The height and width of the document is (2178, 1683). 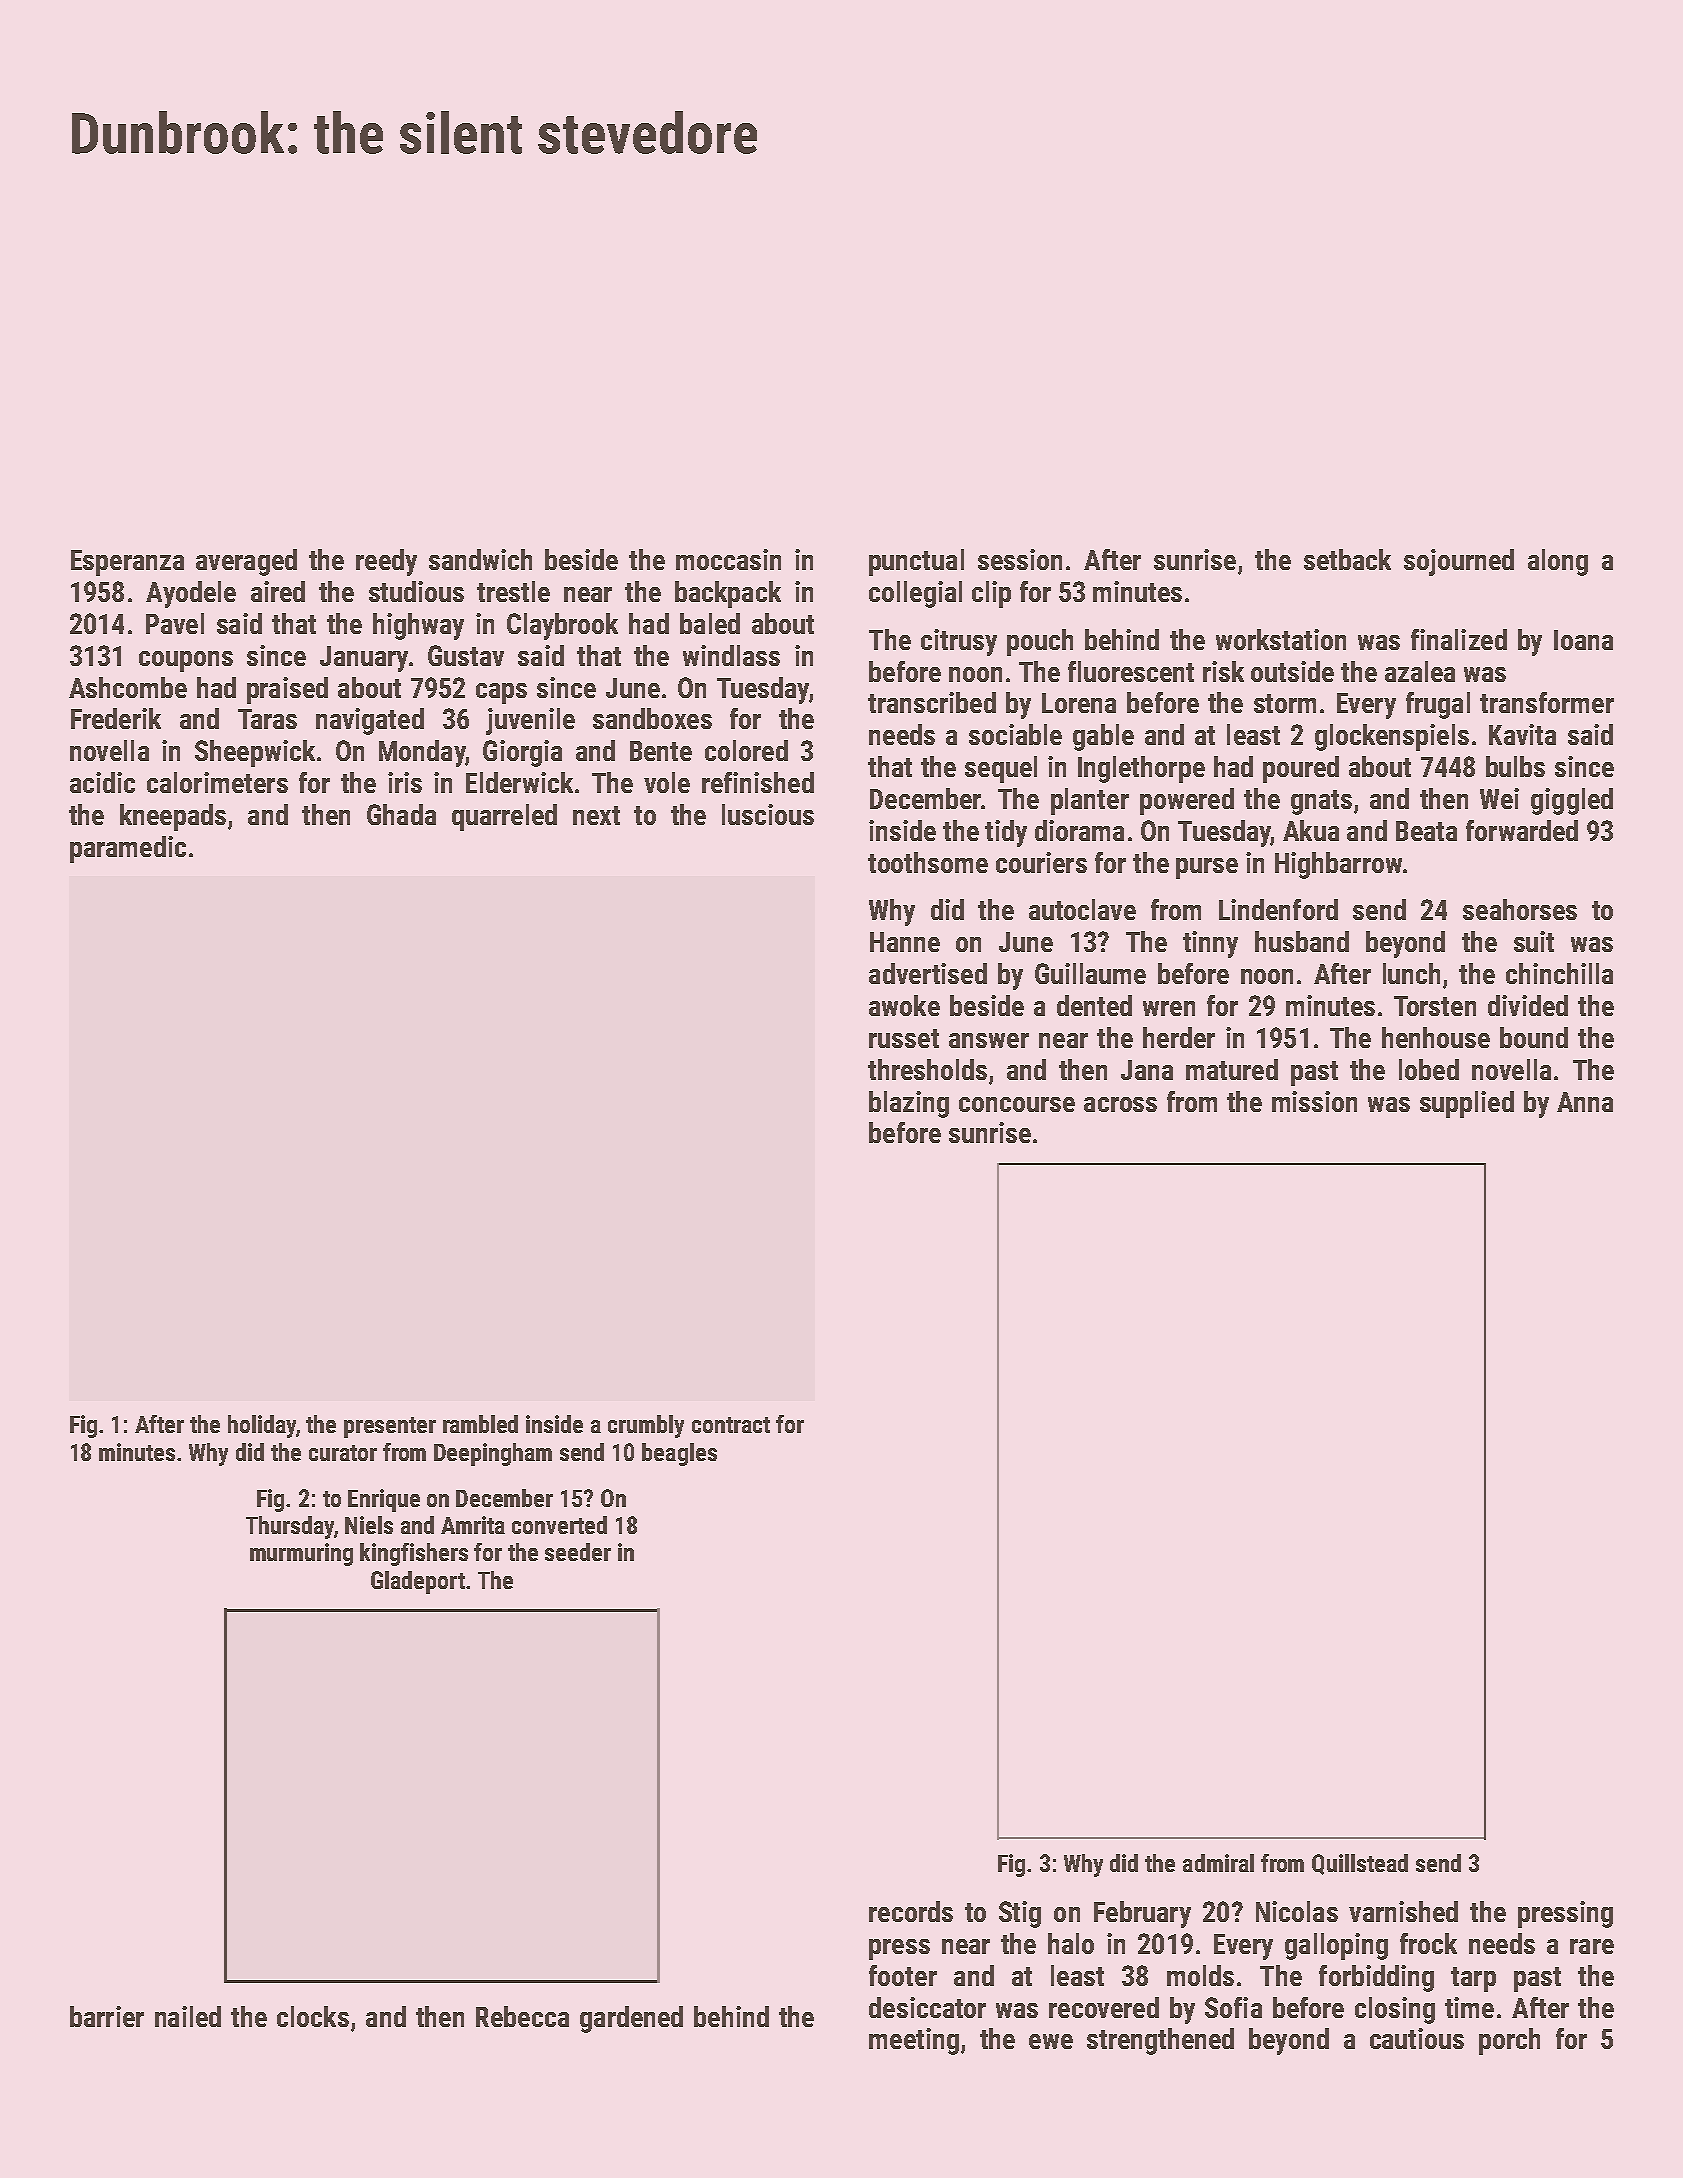 What do you see at coordinates (1360, 1864) in the document?
I see `Quillstead` at bounding box center [1360, 1864].
